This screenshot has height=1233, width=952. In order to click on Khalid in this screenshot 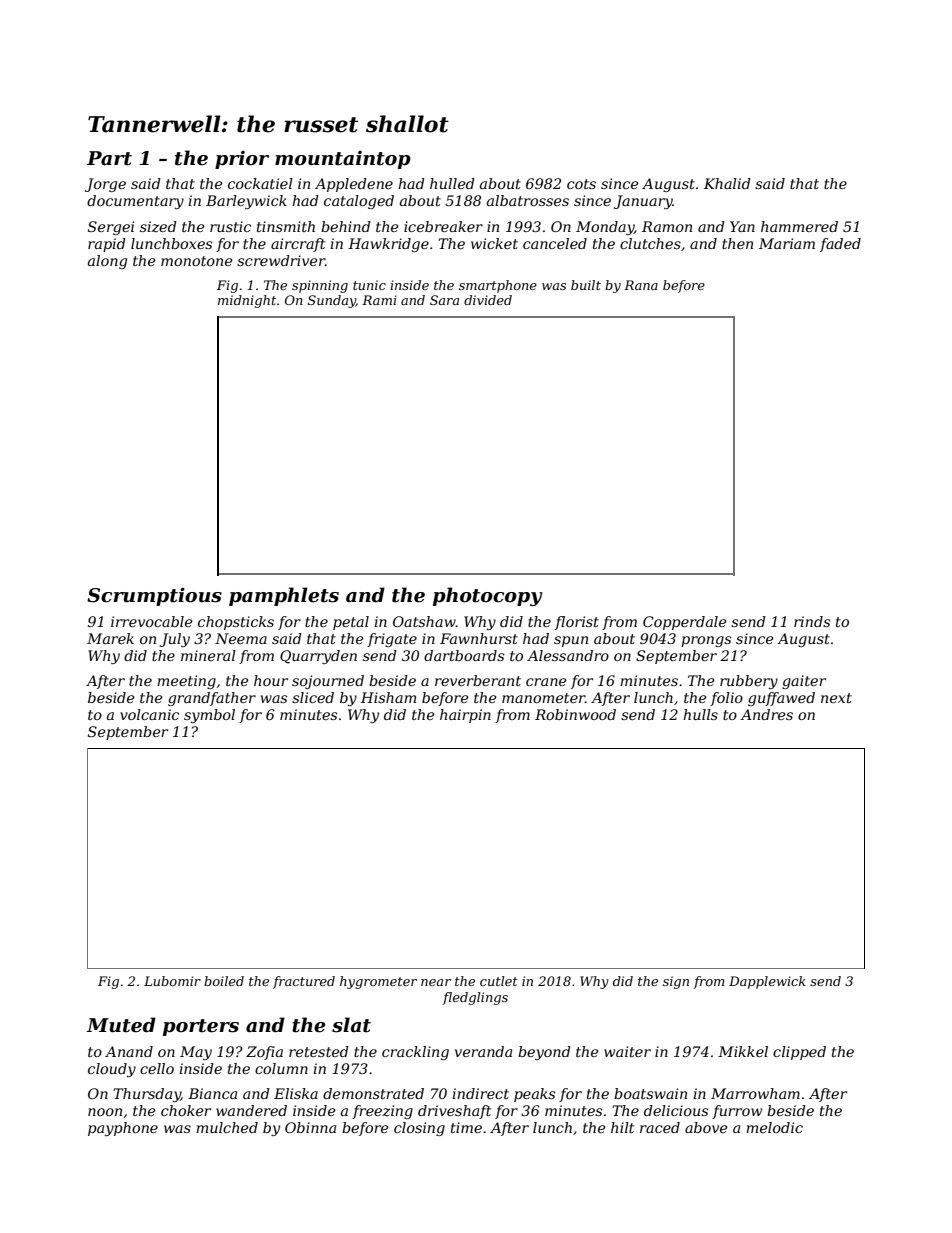, I will do `click(727, 183)`.
